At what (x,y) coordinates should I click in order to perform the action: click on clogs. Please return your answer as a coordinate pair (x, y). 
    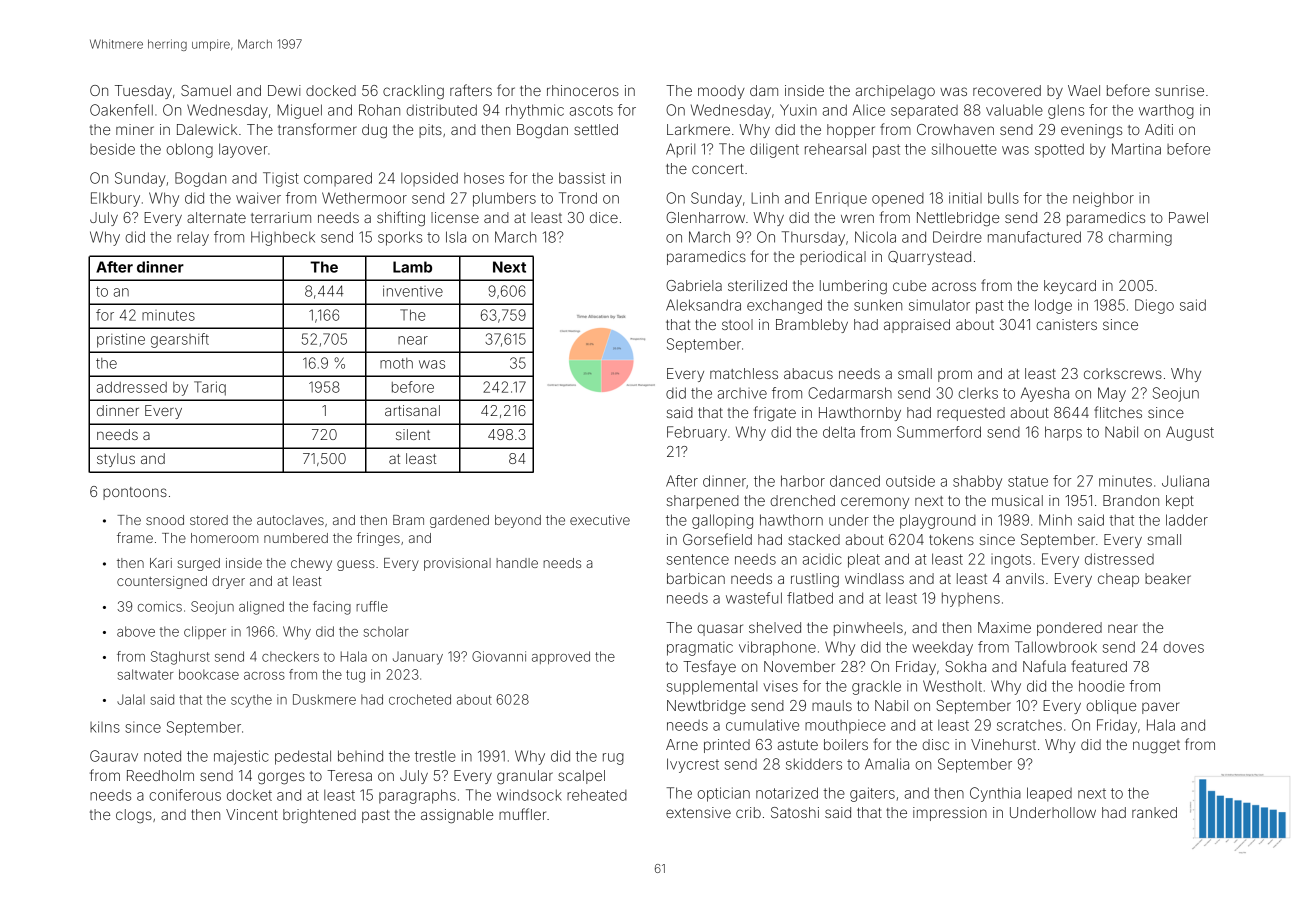
    Looking at the image, I should click on (134, 816).
